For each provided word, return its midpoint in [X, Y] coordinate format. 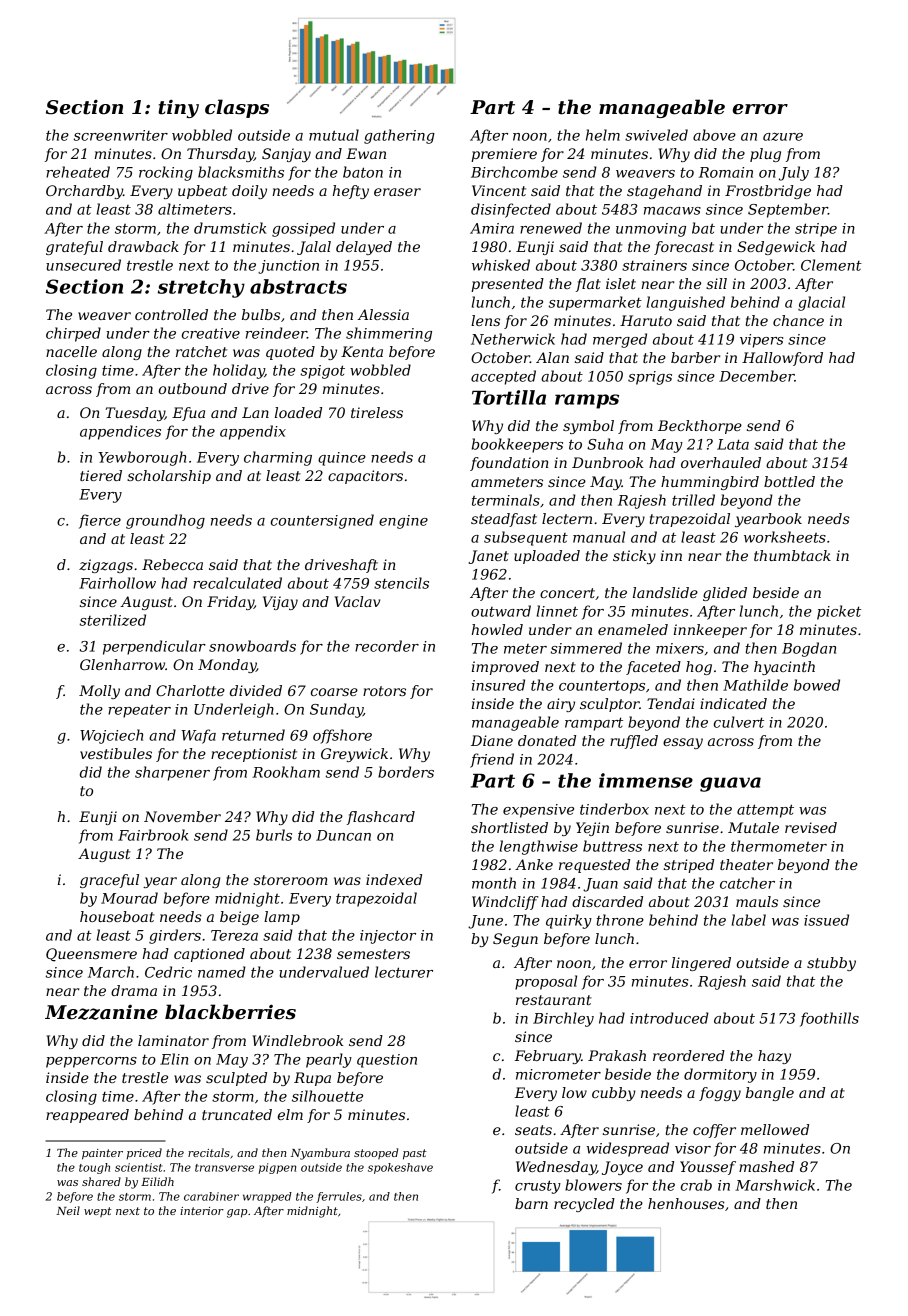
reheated [78, 172]
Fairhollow [117, 583]
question [387, 1061]
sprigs [650, 378]
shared [101, 1181]
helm [603, 135]
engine [403, 522]
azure [783, 136]
